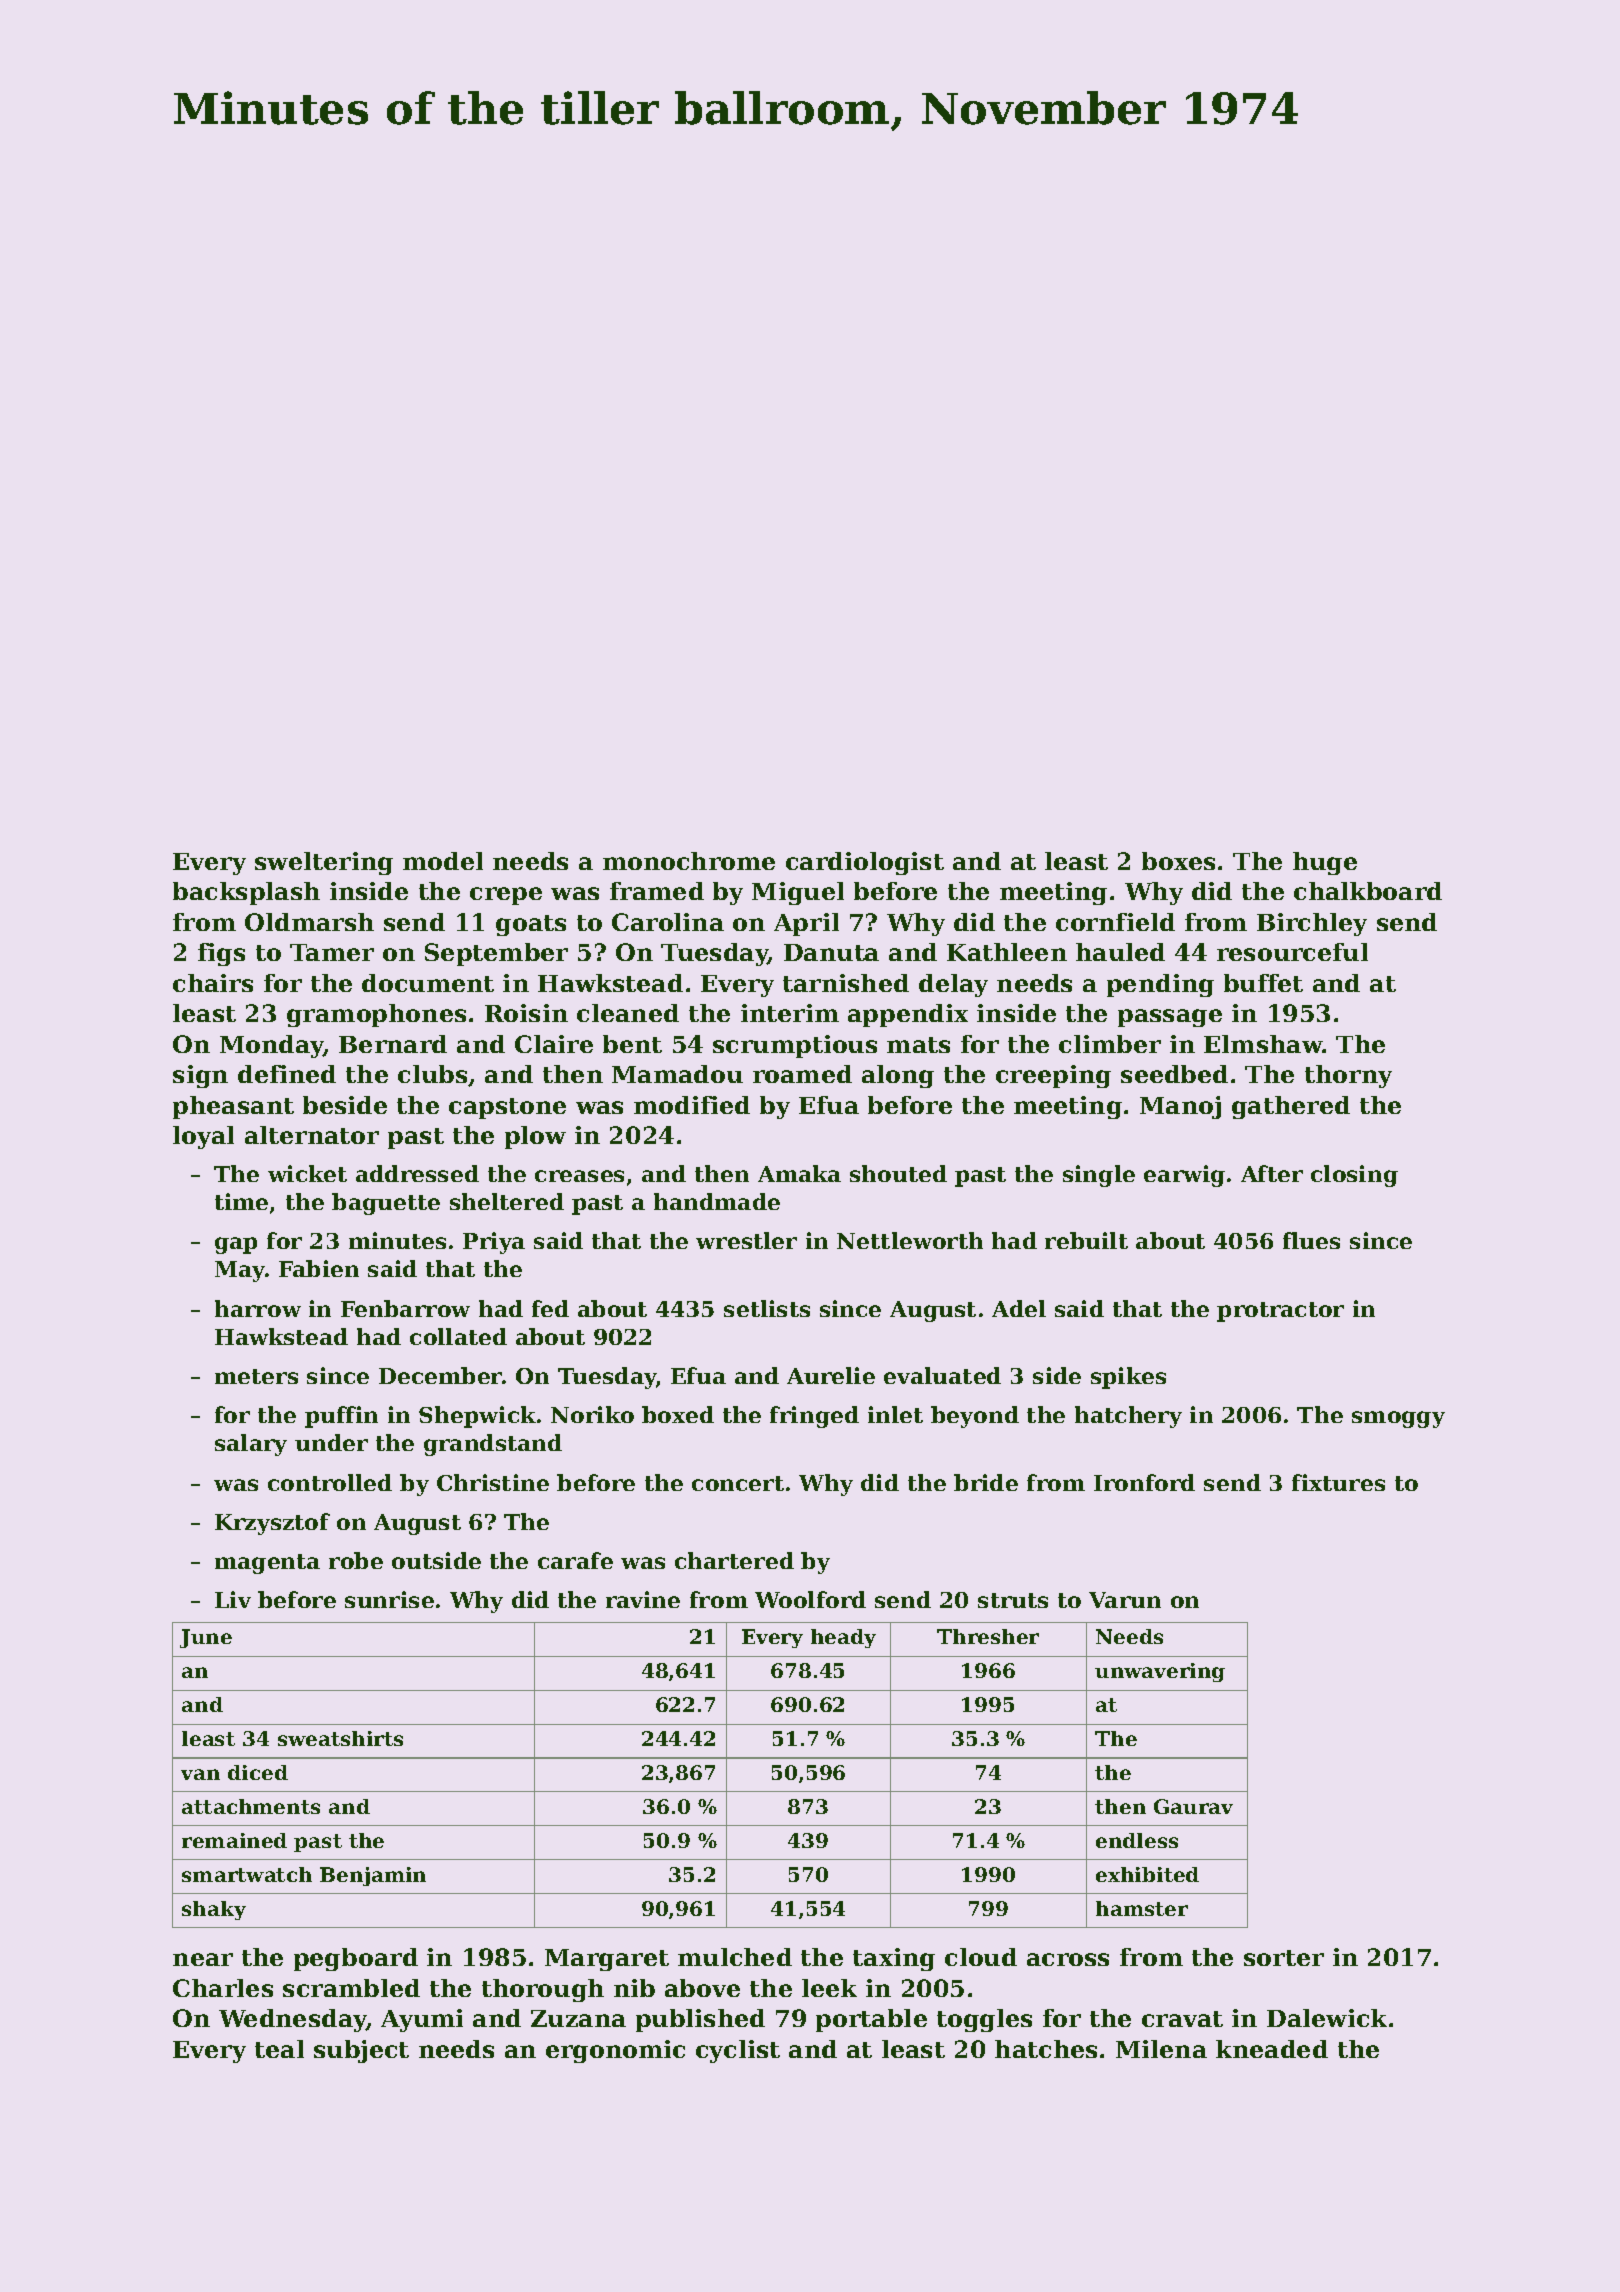 This screenshot has height=2292, width=1620. I want to click on alternator, so click(312, 1135).
